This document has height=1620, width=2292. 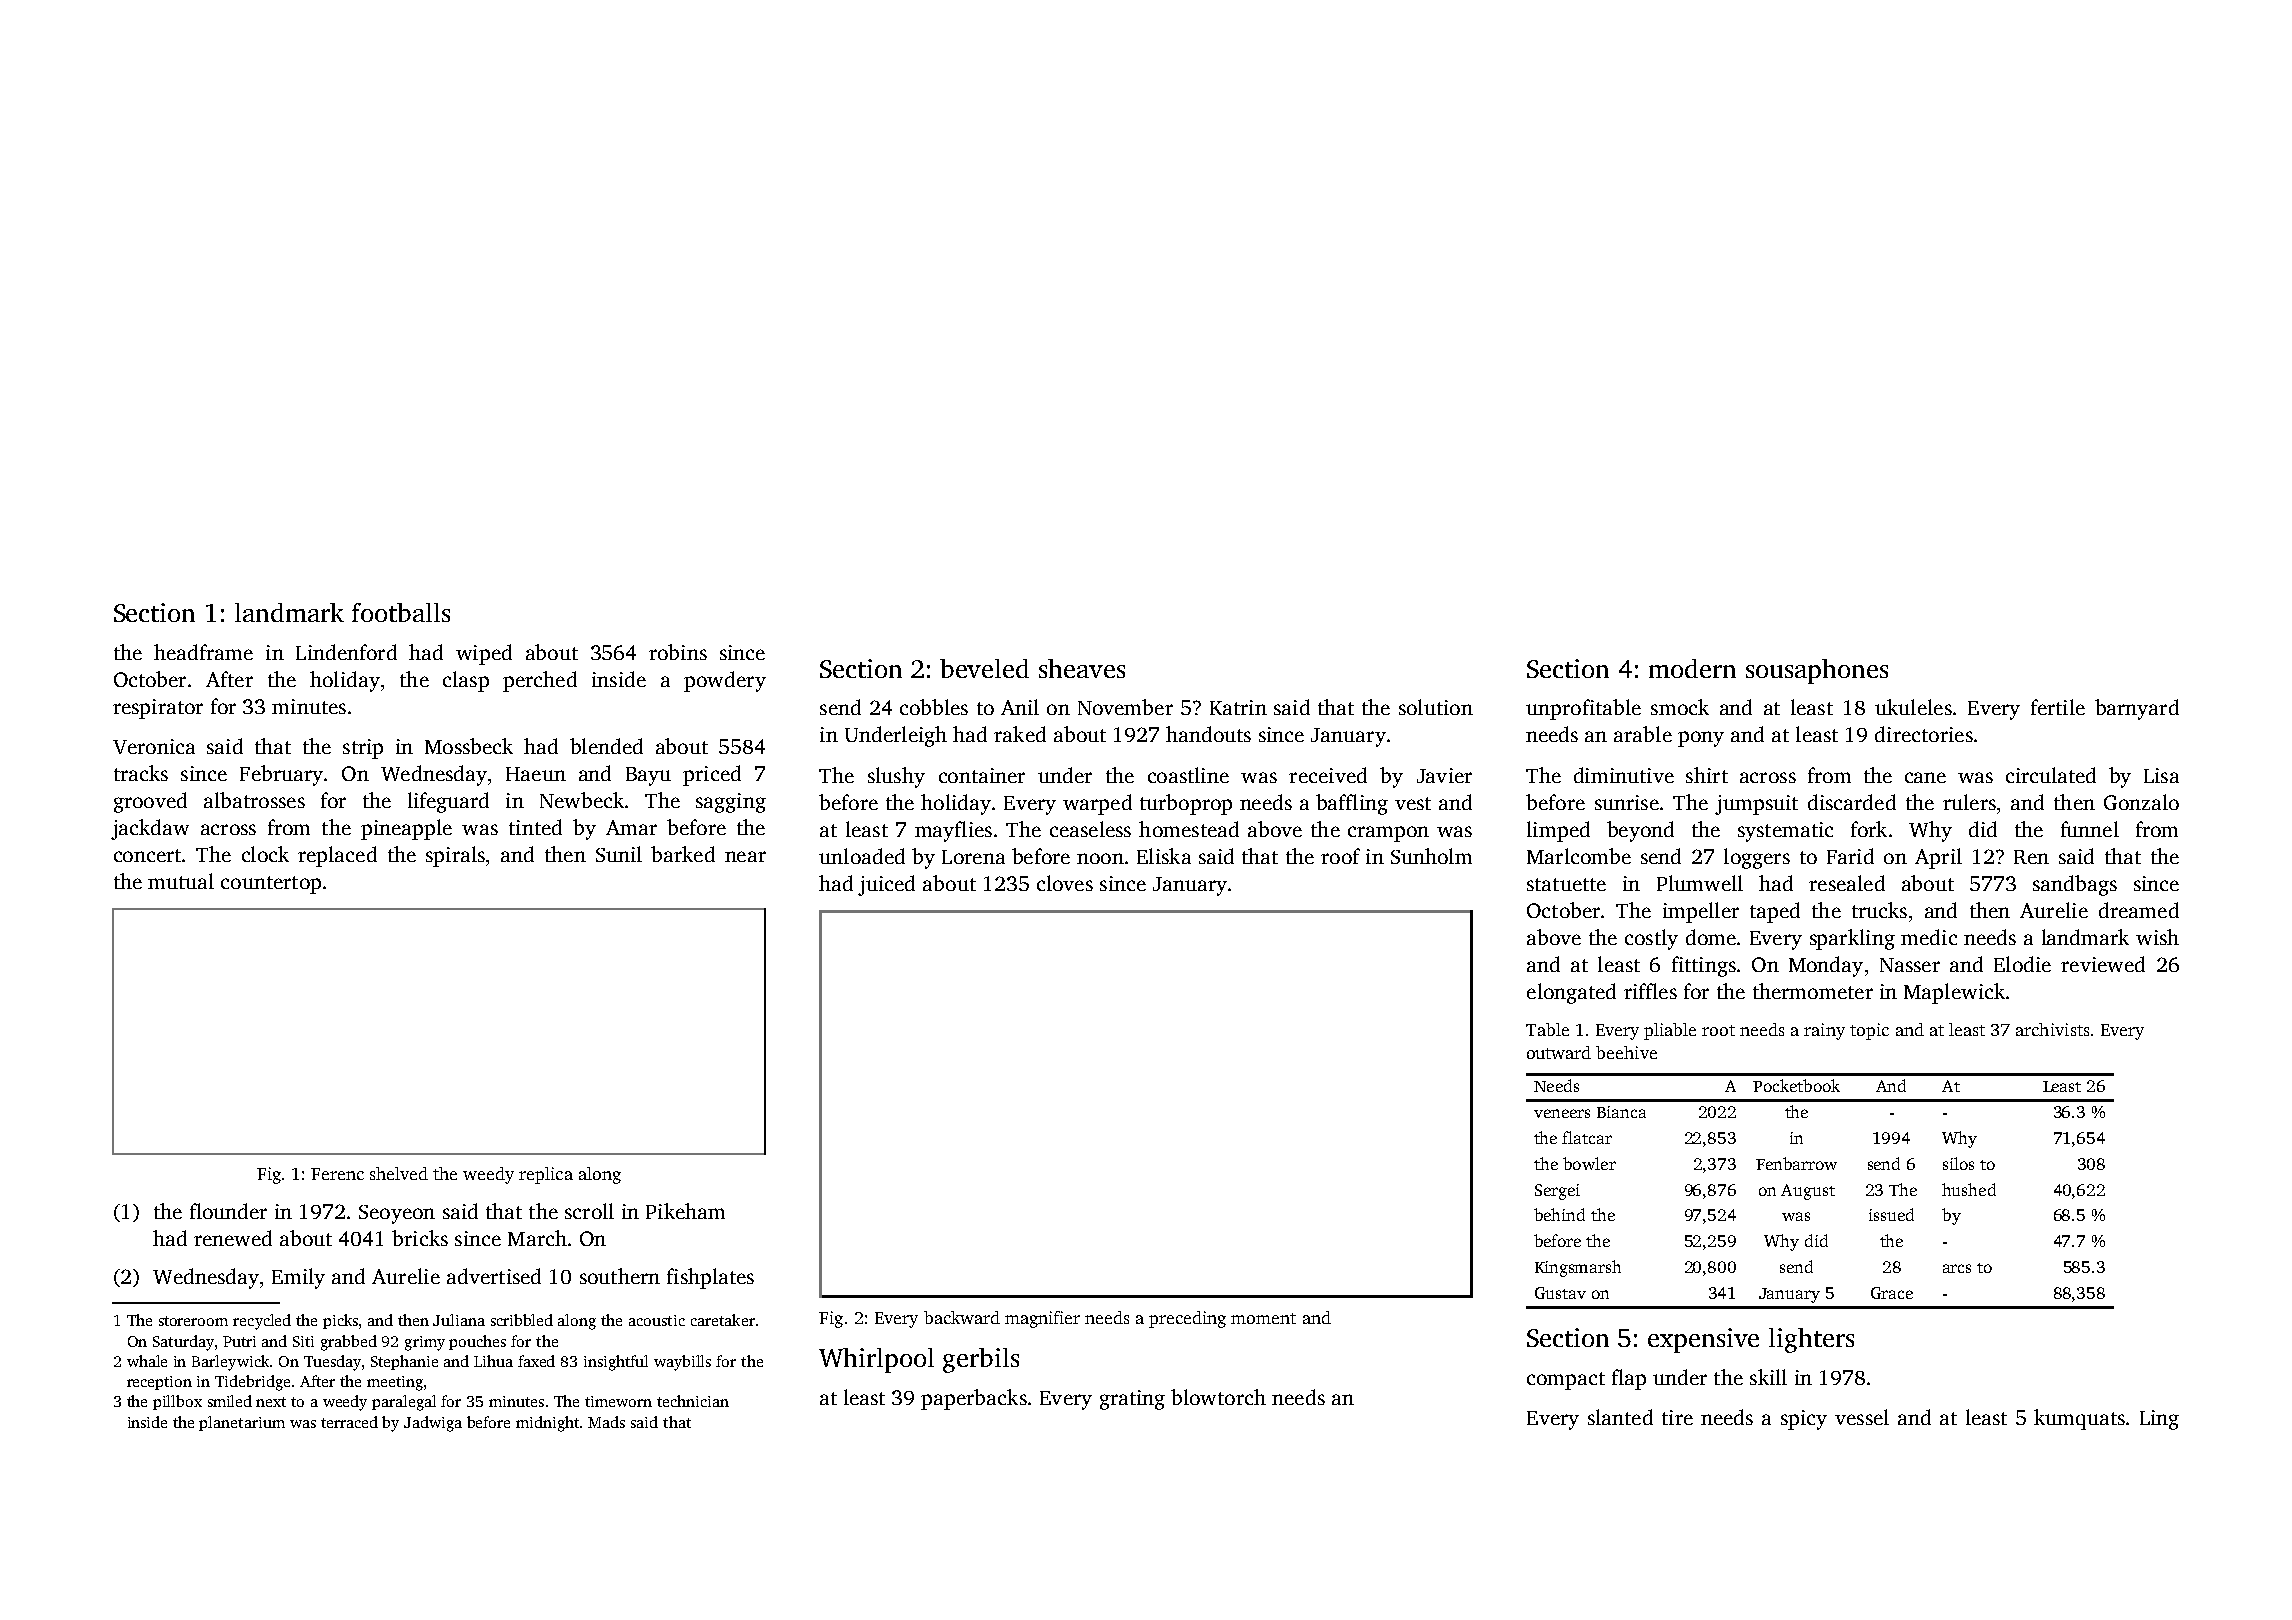 What do you see at coordinates (1218, 1397) in the document?
I see `blowtorch` at bounding box center [1218, 1397].
